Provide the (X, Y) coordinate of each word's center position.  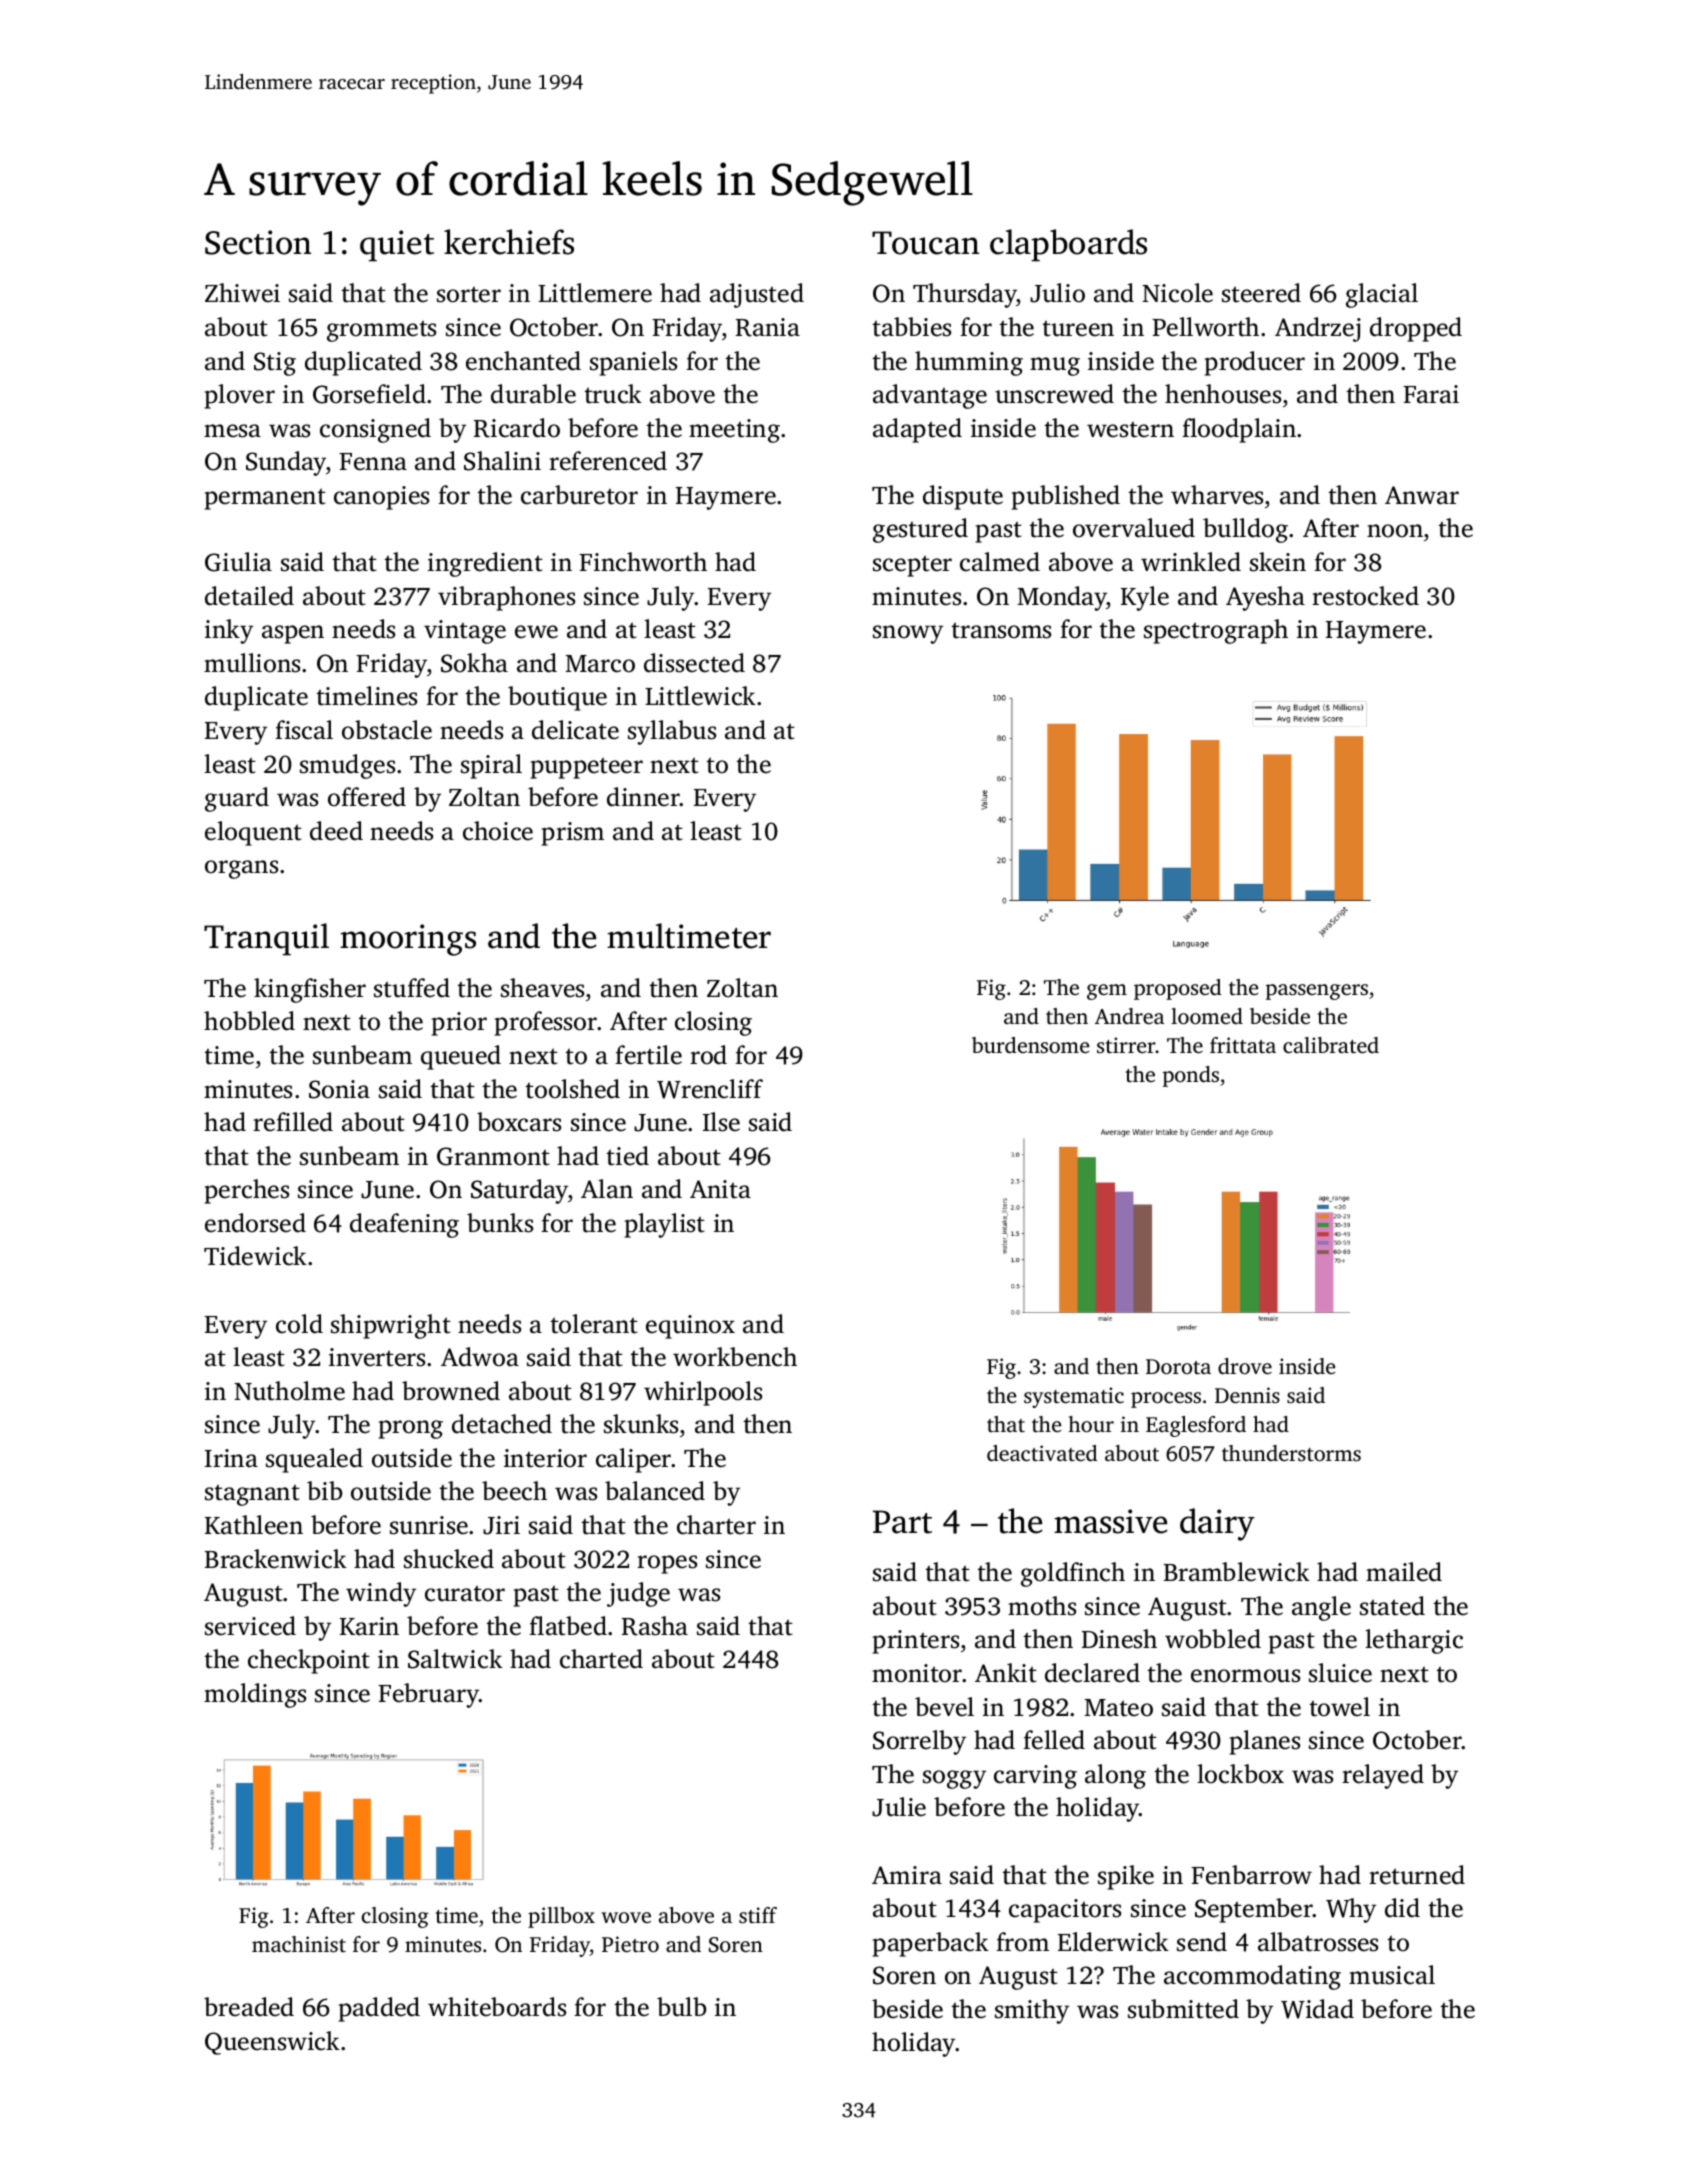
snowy (908, 634)
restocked (1365, 596)
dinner (643, 797)
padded (379, 2009)
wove (626, 1917)
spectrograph (1216, 631)
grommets (381, 331)
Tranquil (266, 939)
